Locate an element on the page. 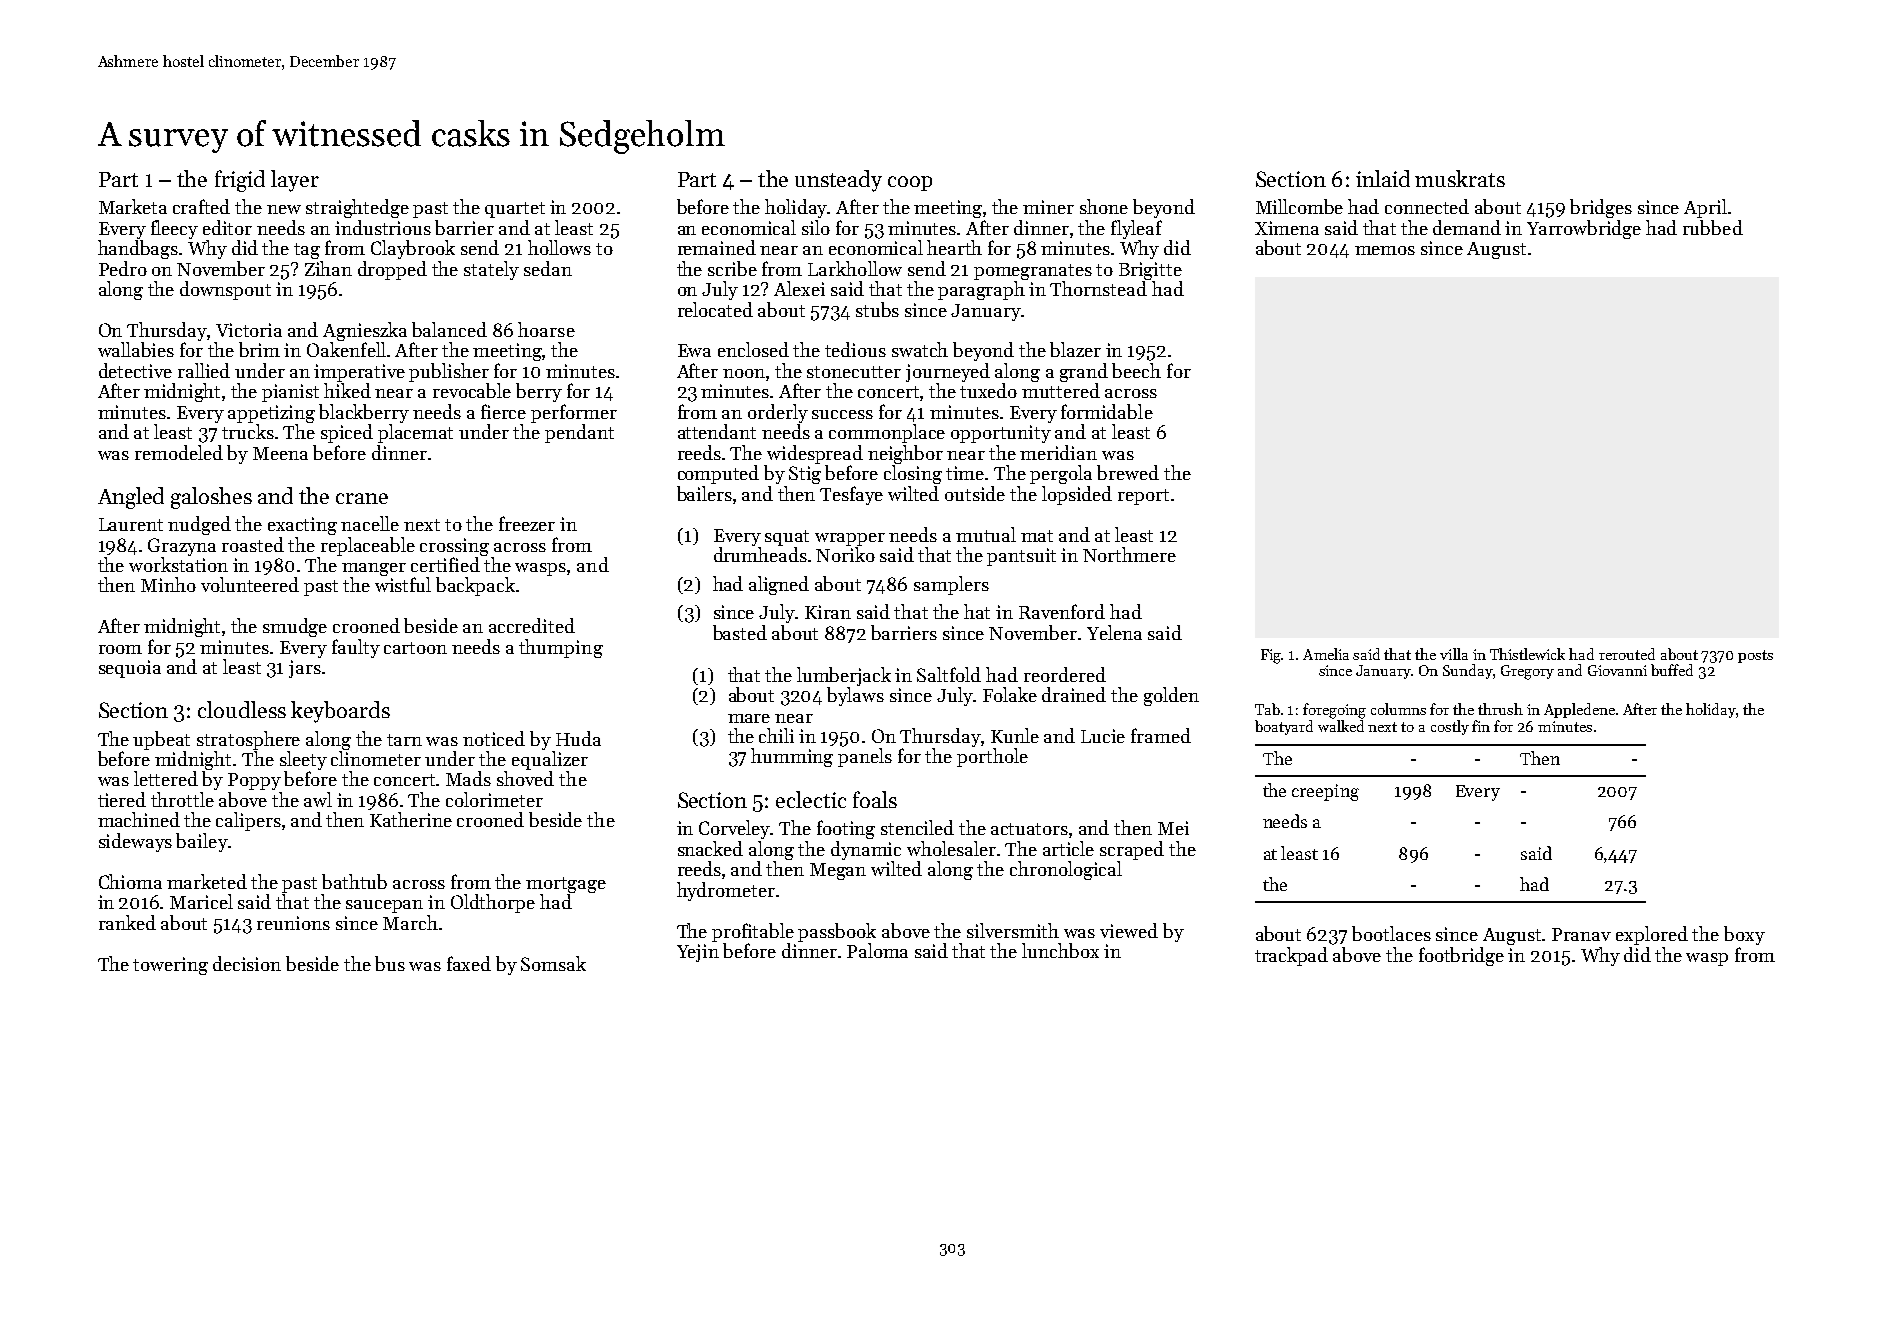  rubbed is located at coordinates (1713, 227).
